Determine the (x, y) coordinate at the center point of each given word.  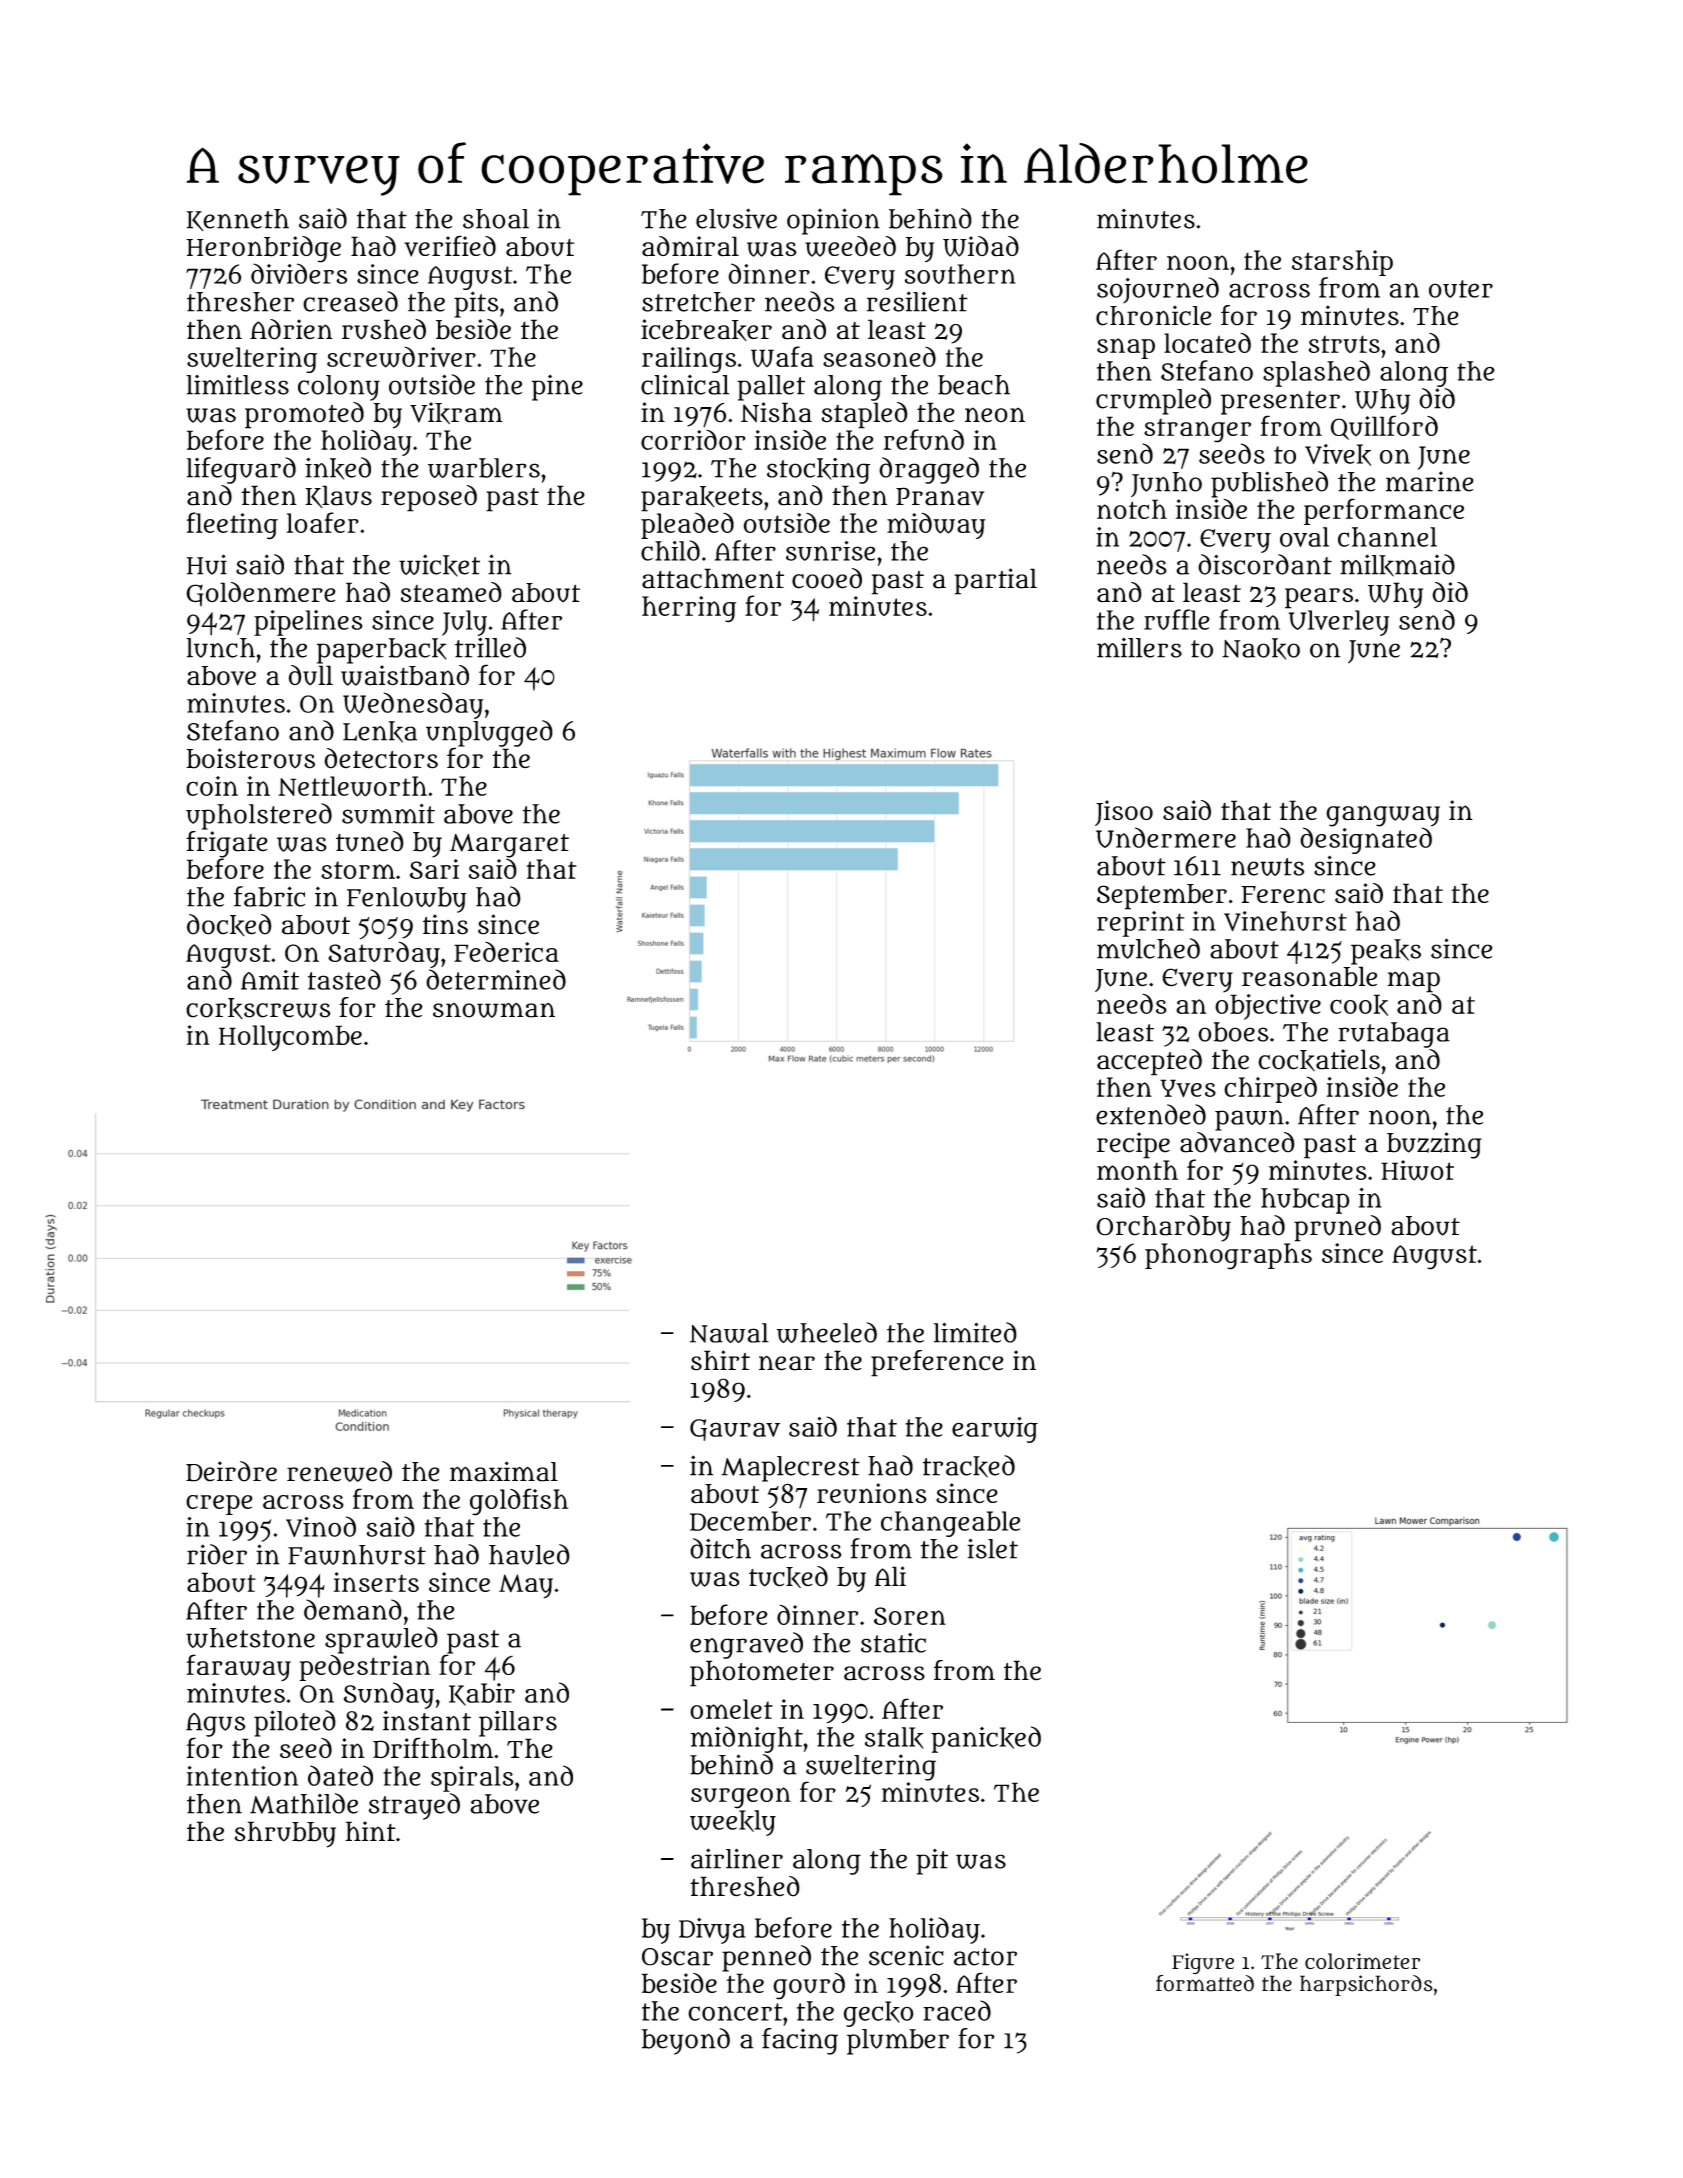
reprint (1140, 924)
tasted (344, 979)
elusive (736, 218)
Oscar (677, 1957)
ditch (720, 1548)
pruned (1337, 1228)
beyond (686, 2041)
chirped (1270, 1089)
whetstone (250, 1638)
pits (476, 304)
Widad (981, 246)
